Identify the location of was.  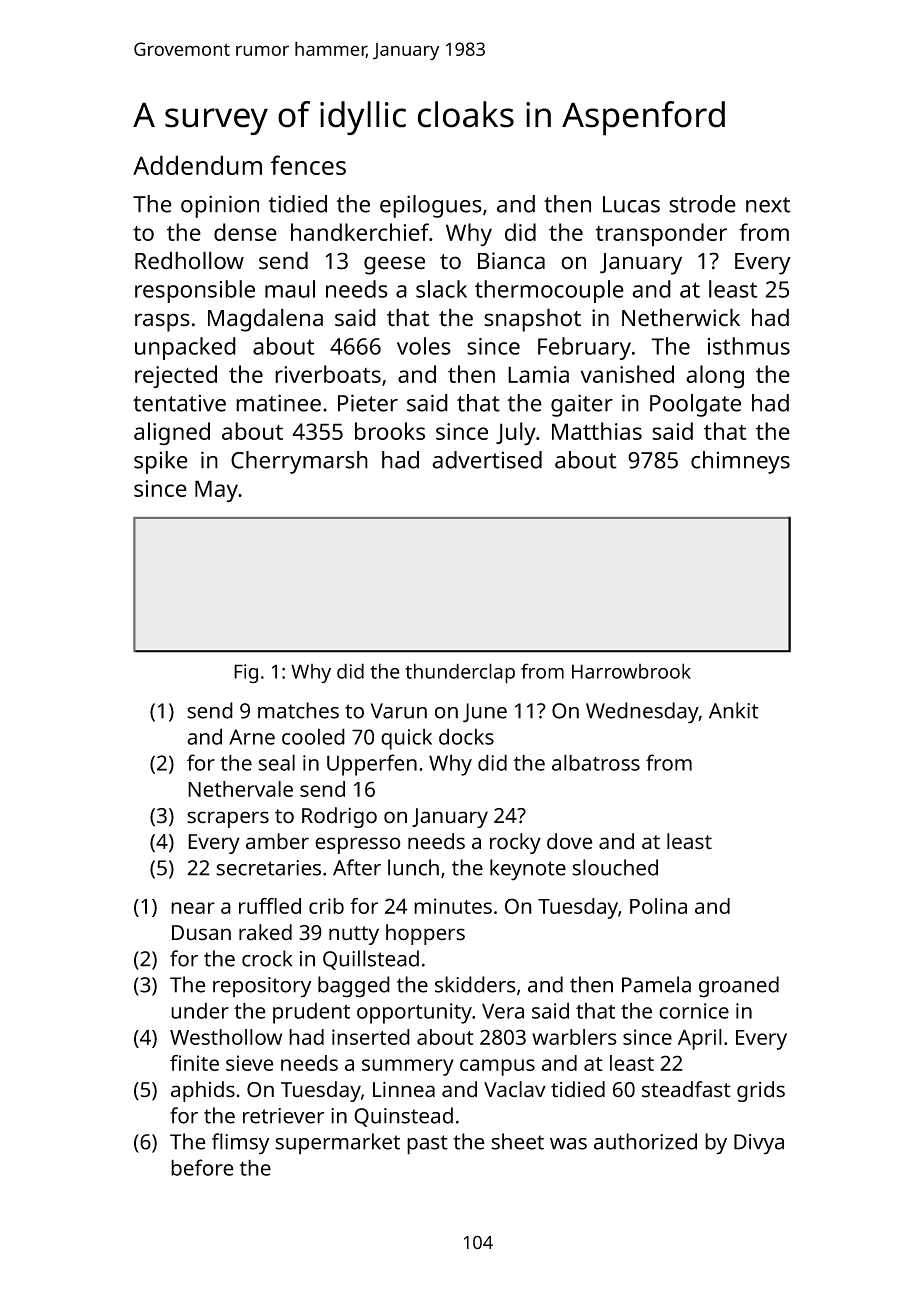
(568, 1144).
